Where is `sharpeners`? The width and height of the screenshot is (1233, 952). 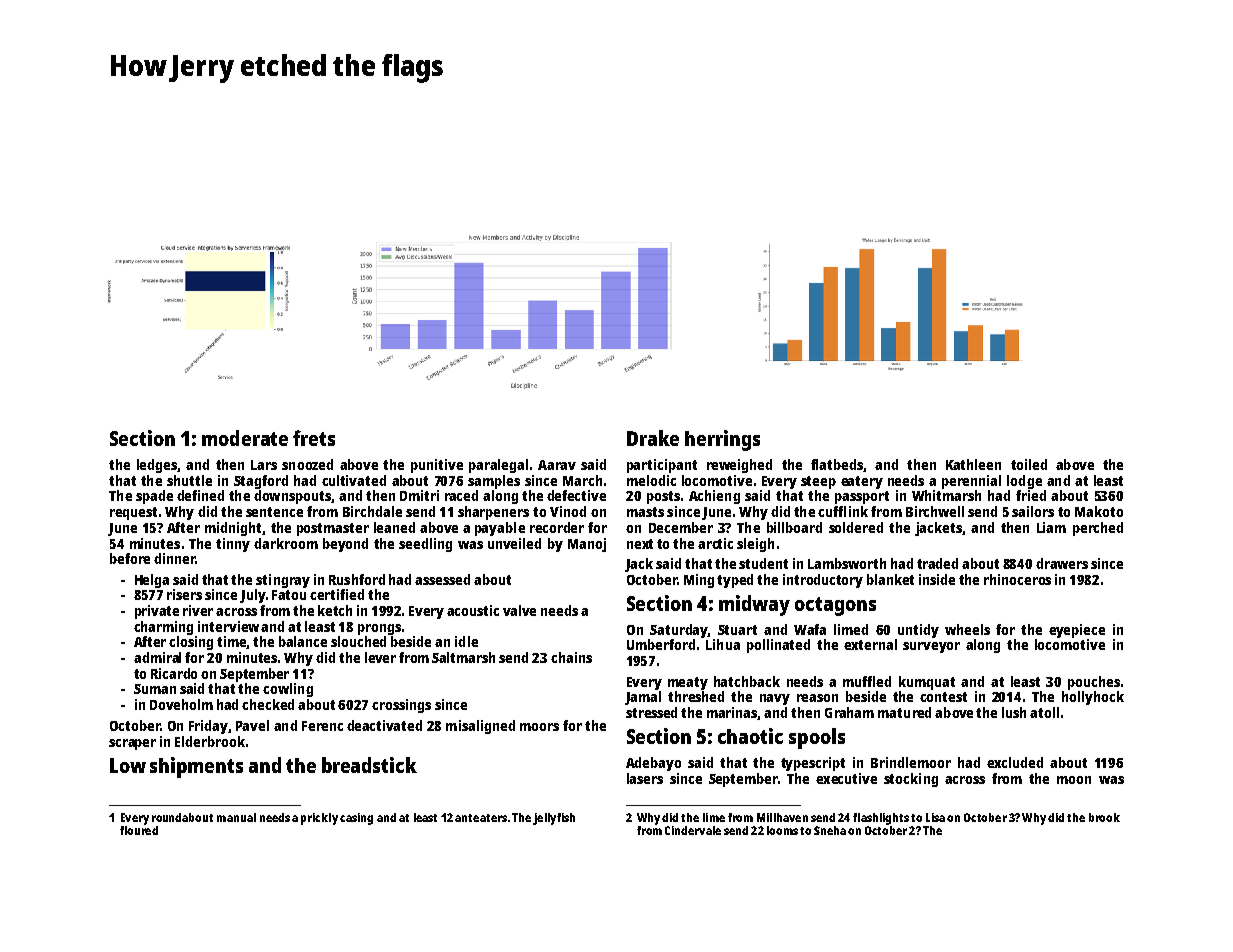
sharpeners is located at coordinates (493, 513).
